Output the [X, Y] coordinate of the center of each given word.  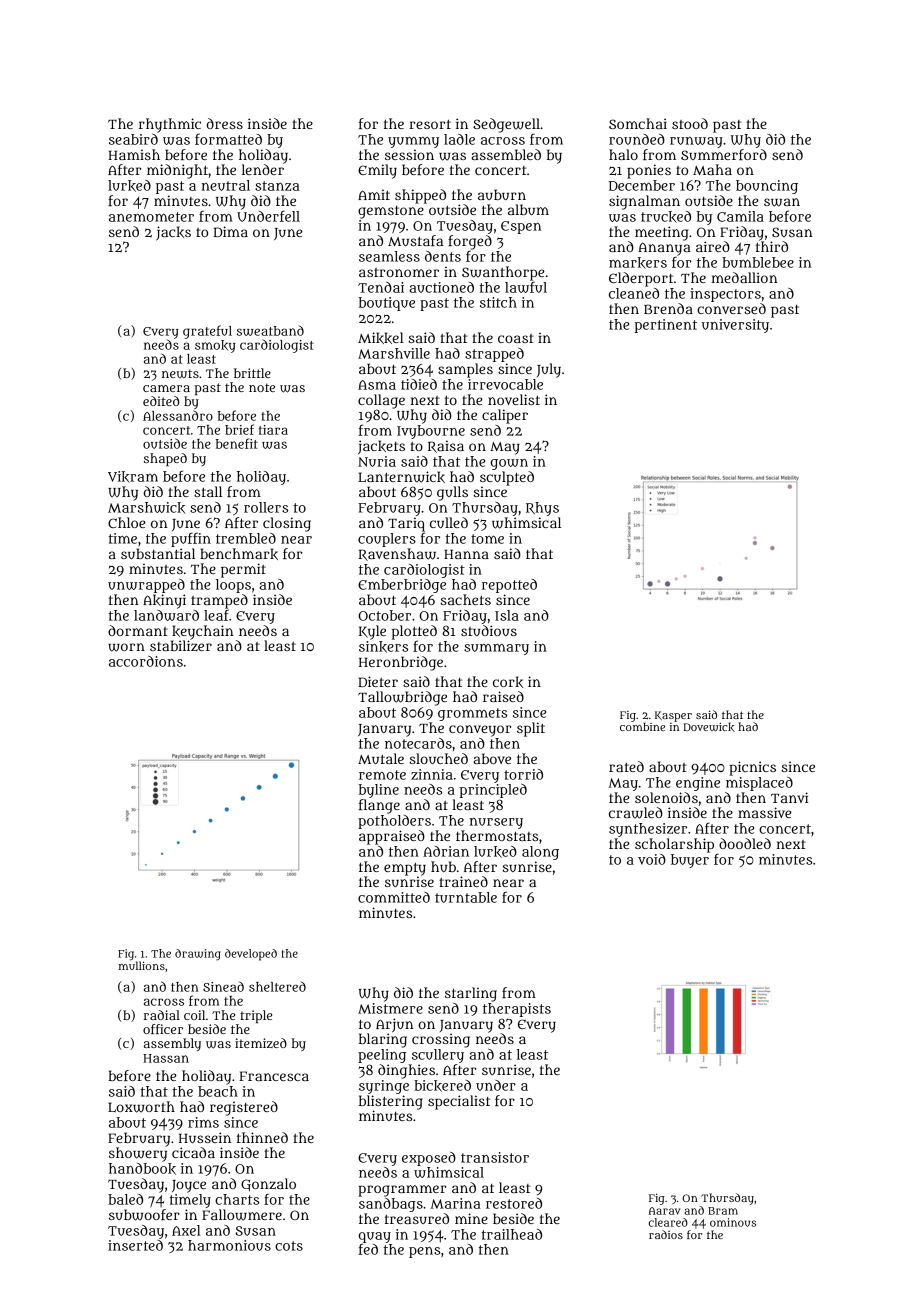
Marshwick [146, 508]
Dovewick [709, 727]
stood [690, 123]
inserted [135, 1245]
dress [224, 123]
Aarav [664, 1211]
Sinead [223, 986]
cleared [668, 1222]
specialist [459, 1102]
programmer [402, 1191]
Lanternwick [401, 477]
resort [430, 124]
